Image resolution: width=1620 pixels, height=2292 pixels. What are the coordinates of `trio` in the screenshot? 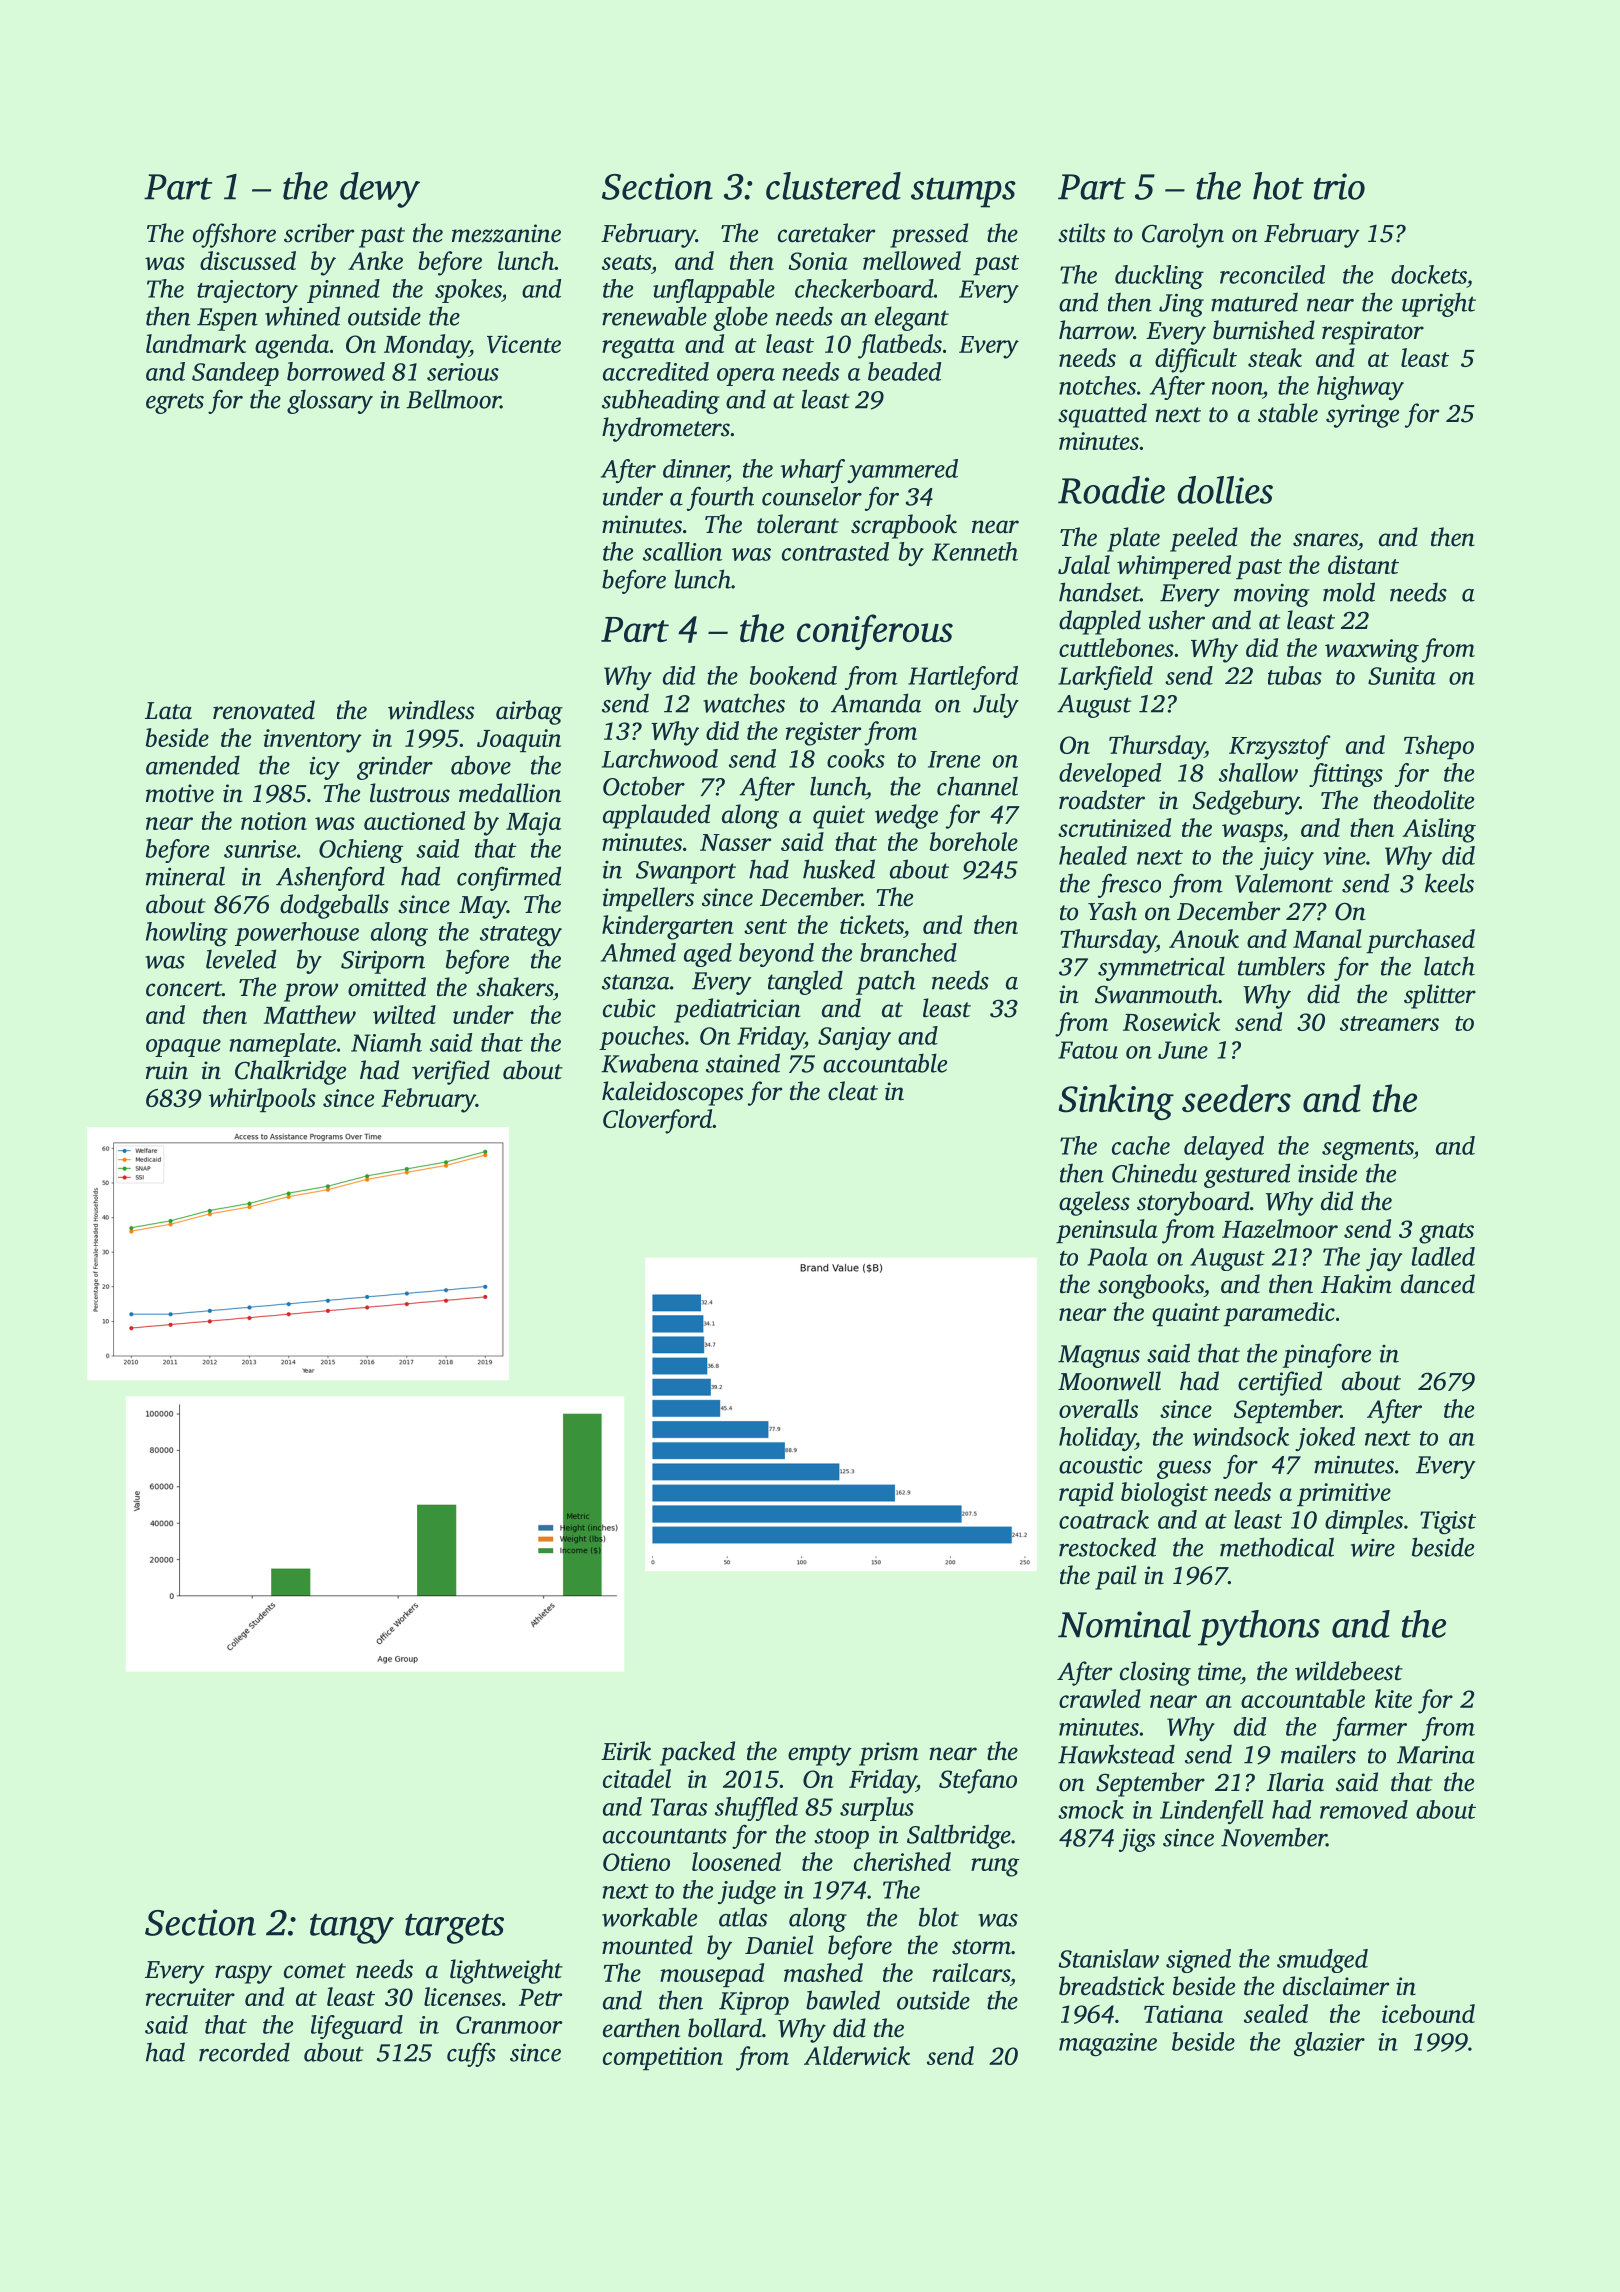 It's located at (1339, 186).
